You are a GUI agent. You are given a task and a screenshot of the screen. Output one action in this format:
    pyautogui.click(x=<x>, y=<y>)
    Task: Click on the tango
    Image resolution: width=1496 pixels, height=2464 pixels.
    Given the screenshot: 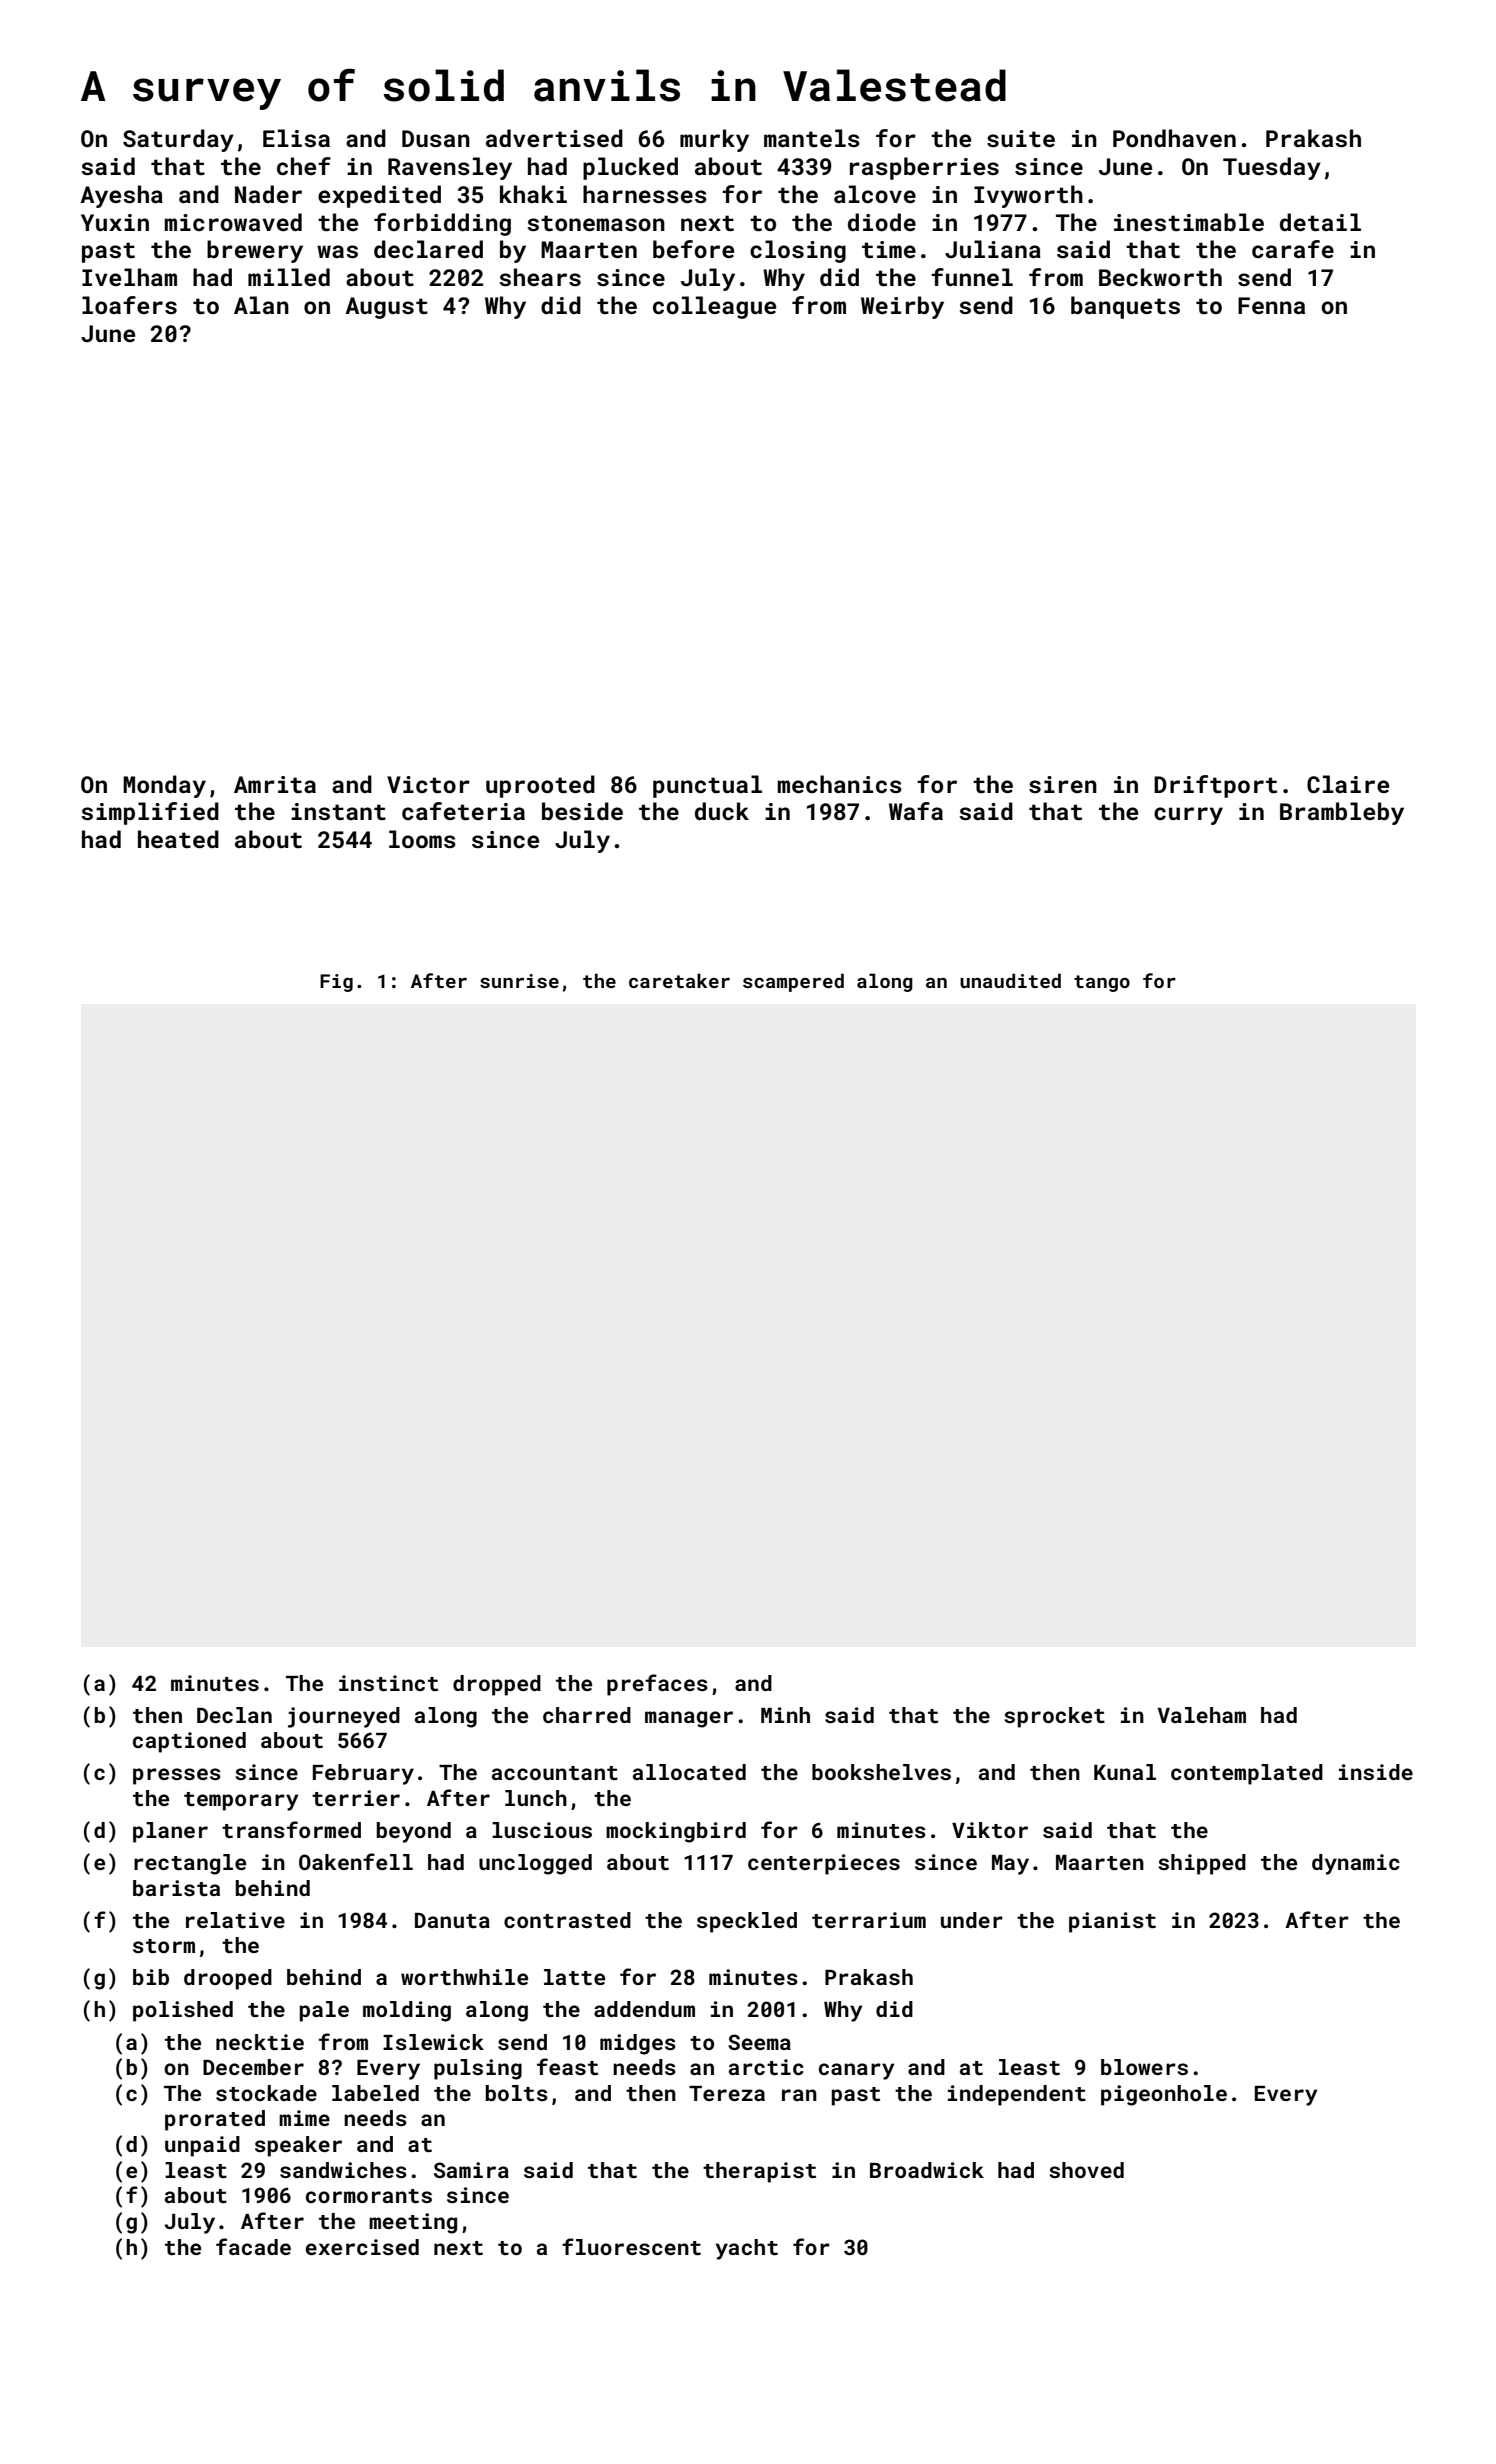 What is the action you would take?
    pyautogui.click(x=1102, y=983)
